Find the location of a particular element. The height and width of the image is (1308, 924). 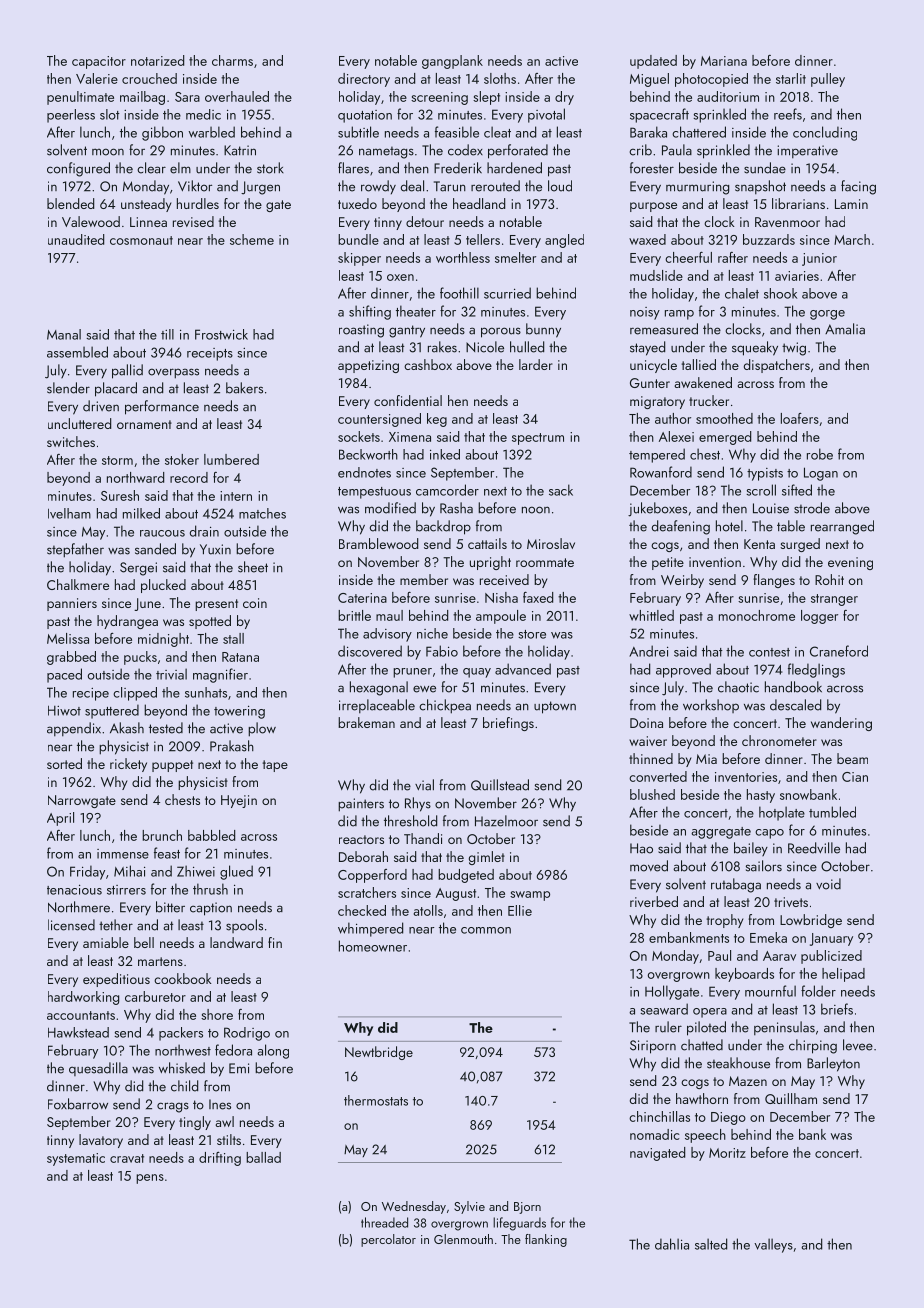

mudslide is located at coordinates (656, 275).
